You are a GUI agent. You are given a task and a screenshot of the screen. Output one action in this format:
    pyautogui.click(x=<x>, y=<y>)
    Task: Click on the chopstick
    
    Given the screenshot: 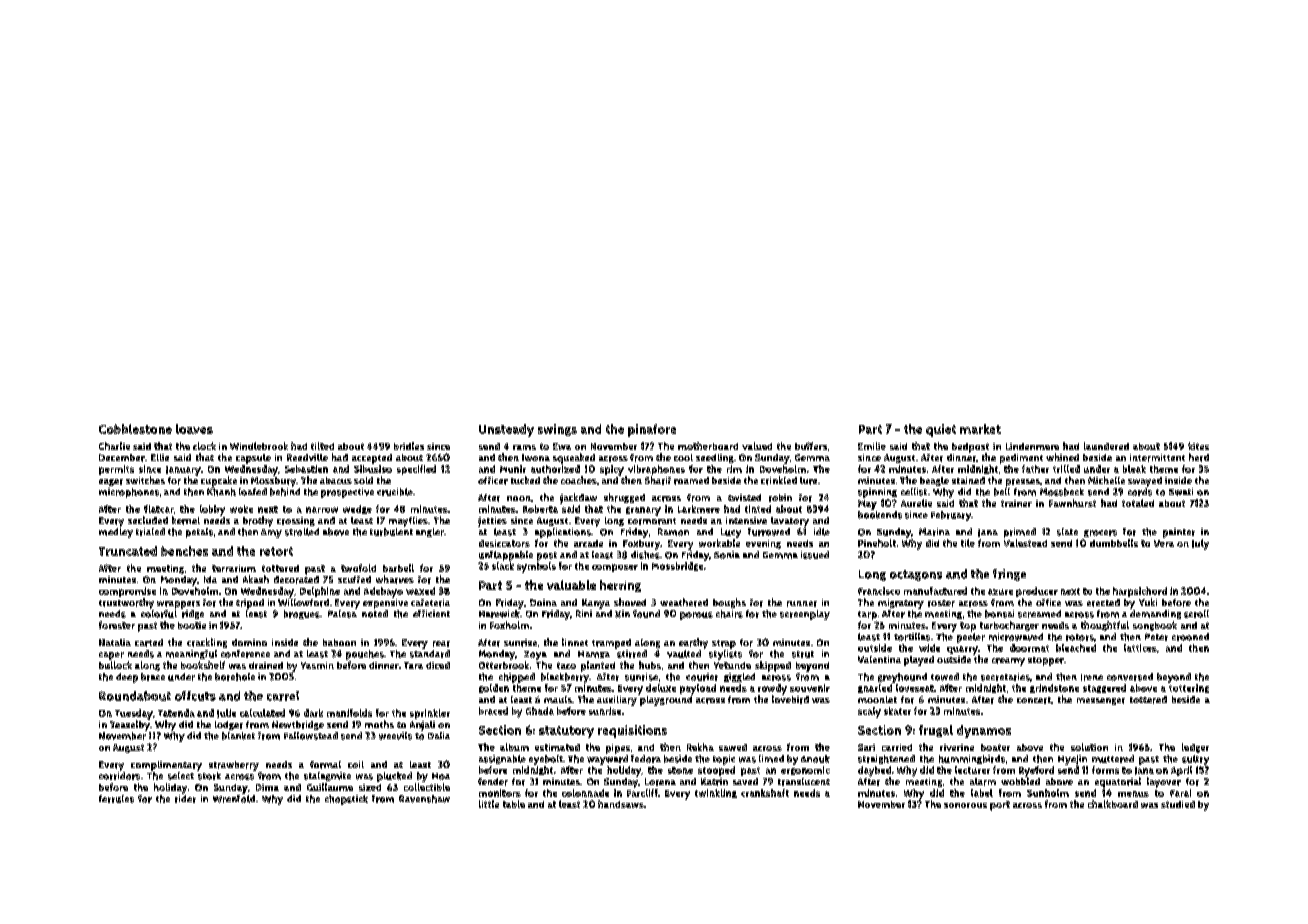 What is the action you would take?
    pyautogui.click(x=346, y=800)
